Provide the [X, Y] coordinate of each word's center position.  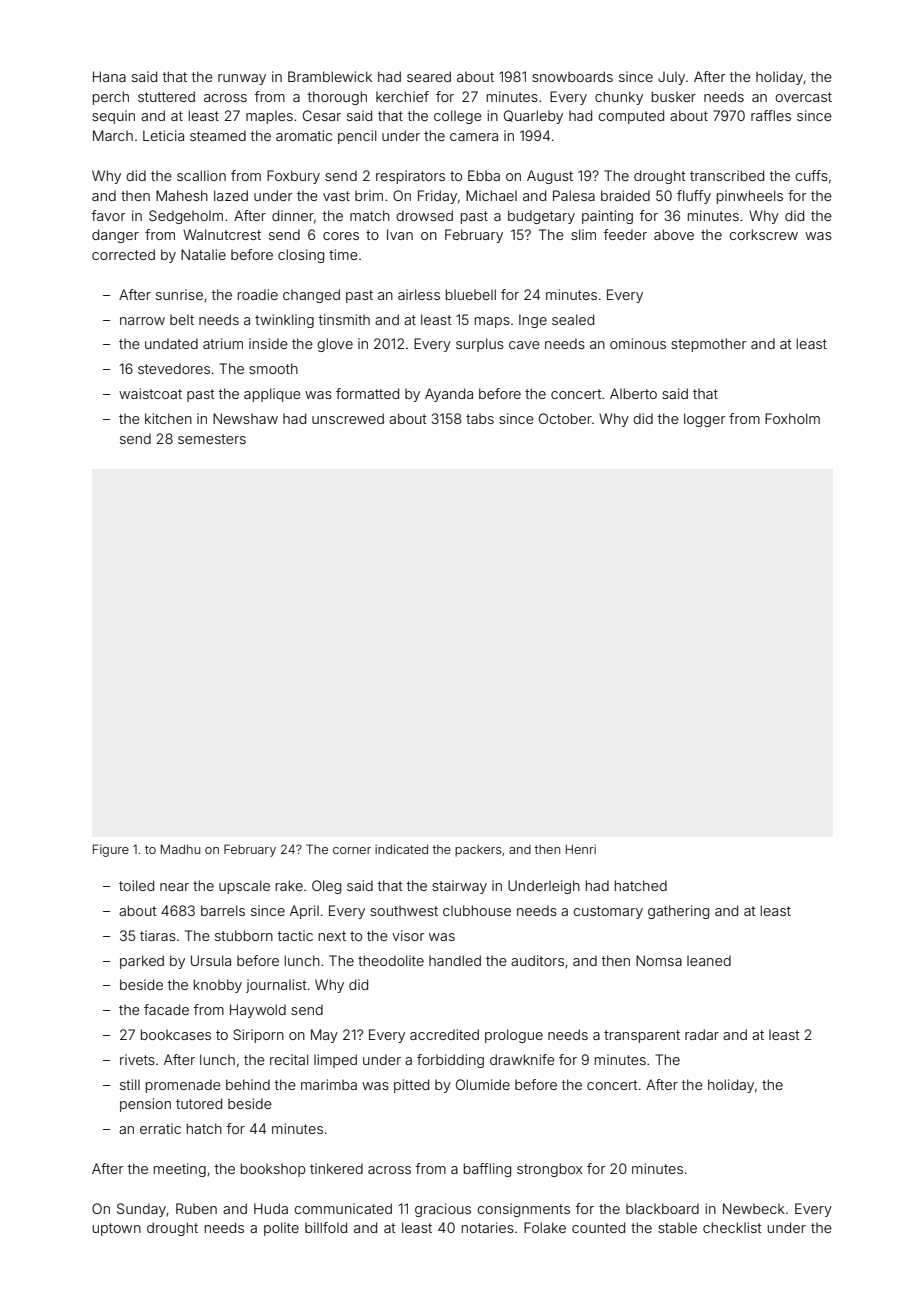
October [565, 418]
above [674, 234]
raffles [771, 115]
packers [478, 851]
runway [242, 79]
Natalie [203, 254]
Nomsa [659, 960]
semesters [212, 439]
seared [429, 76]
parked [142, 962]
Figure [111, 850]
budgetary [541, 217]
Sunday [141, 1210]
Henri [581, 849]
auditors [537, 960]
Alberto [633, 393]
